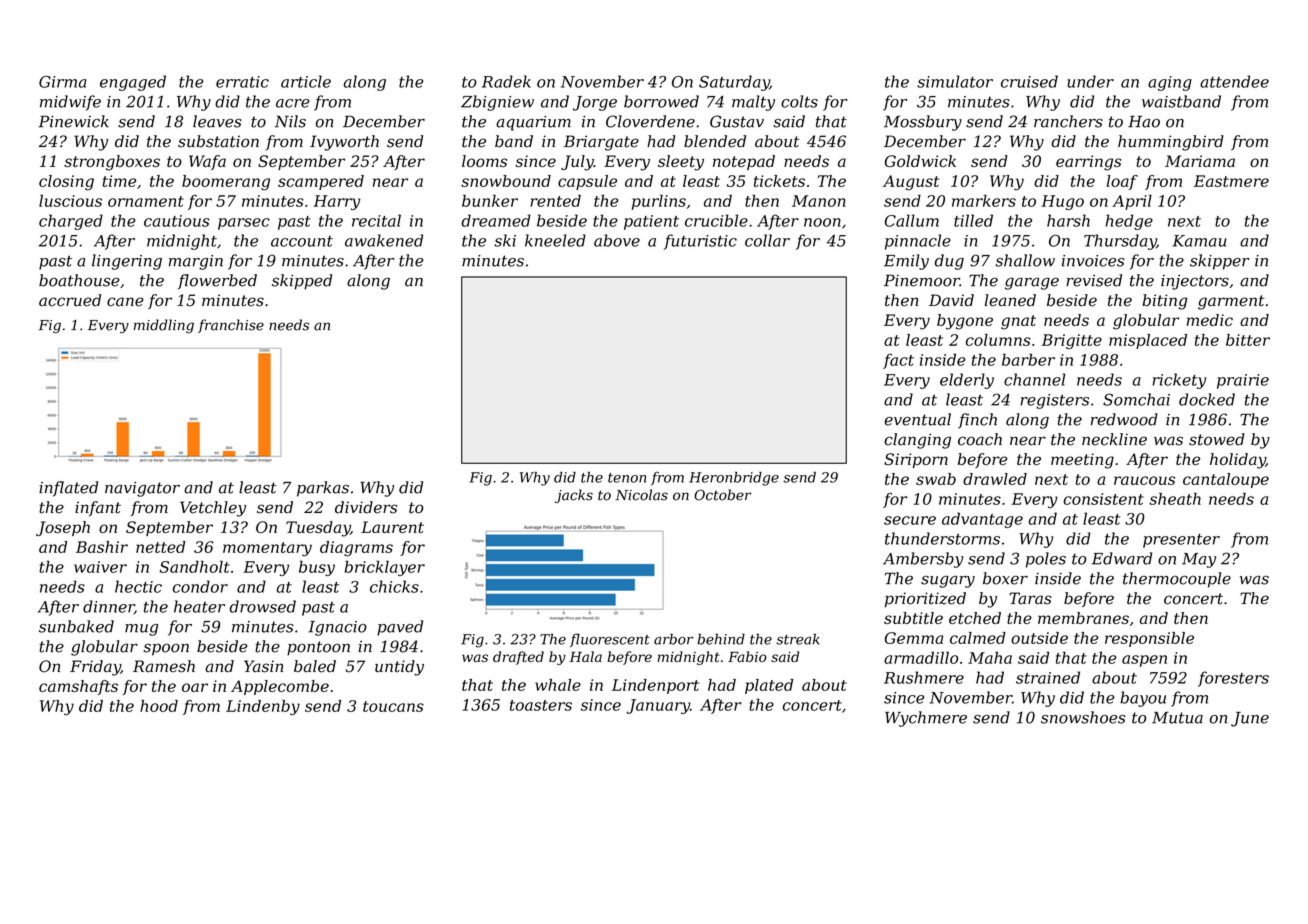 Image resolution: width=1308 pixels, height=924 pixels. I want to click on bricklayer, so click(385, 568).
